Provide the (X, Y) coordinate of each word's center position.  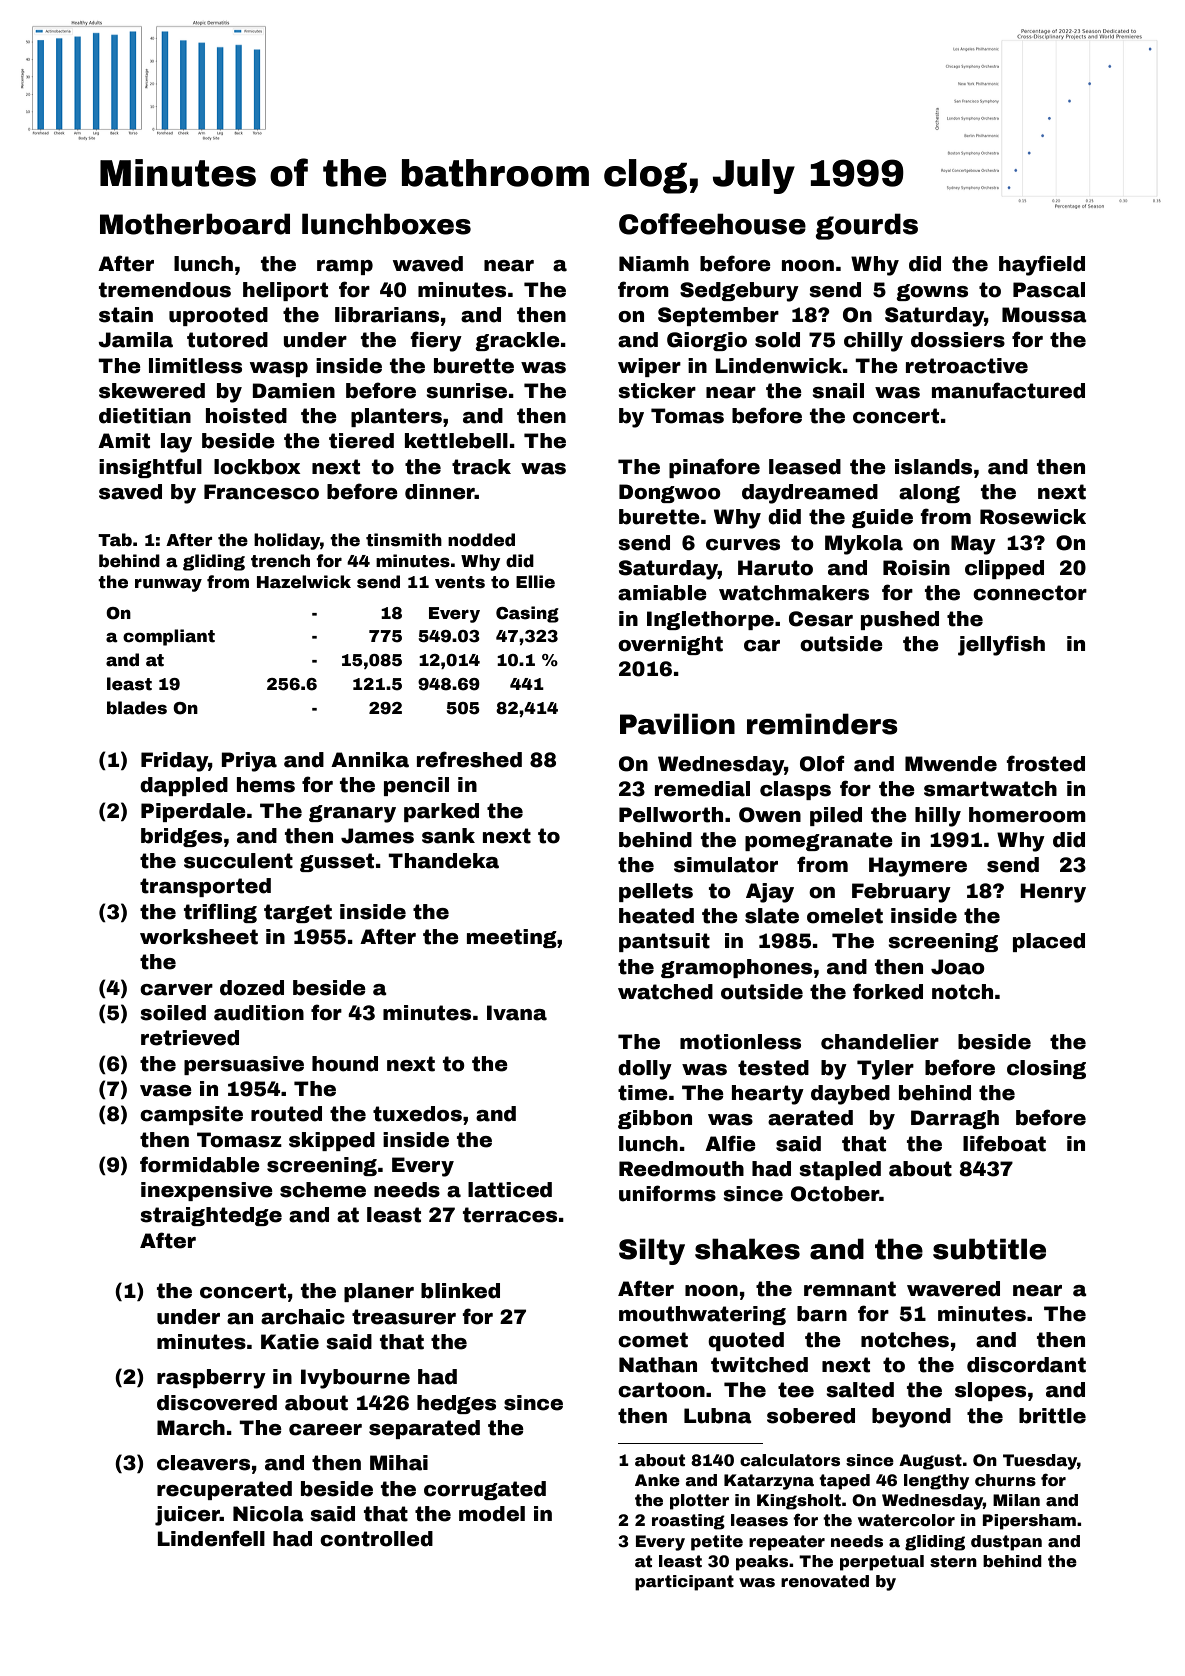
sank (448, 836)
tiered (361, 441)
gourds (866, 226)
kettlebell (456, 441)
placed (1049, 942)
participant (684, 1583)
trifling (220, 913)
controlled (376, 1539)
